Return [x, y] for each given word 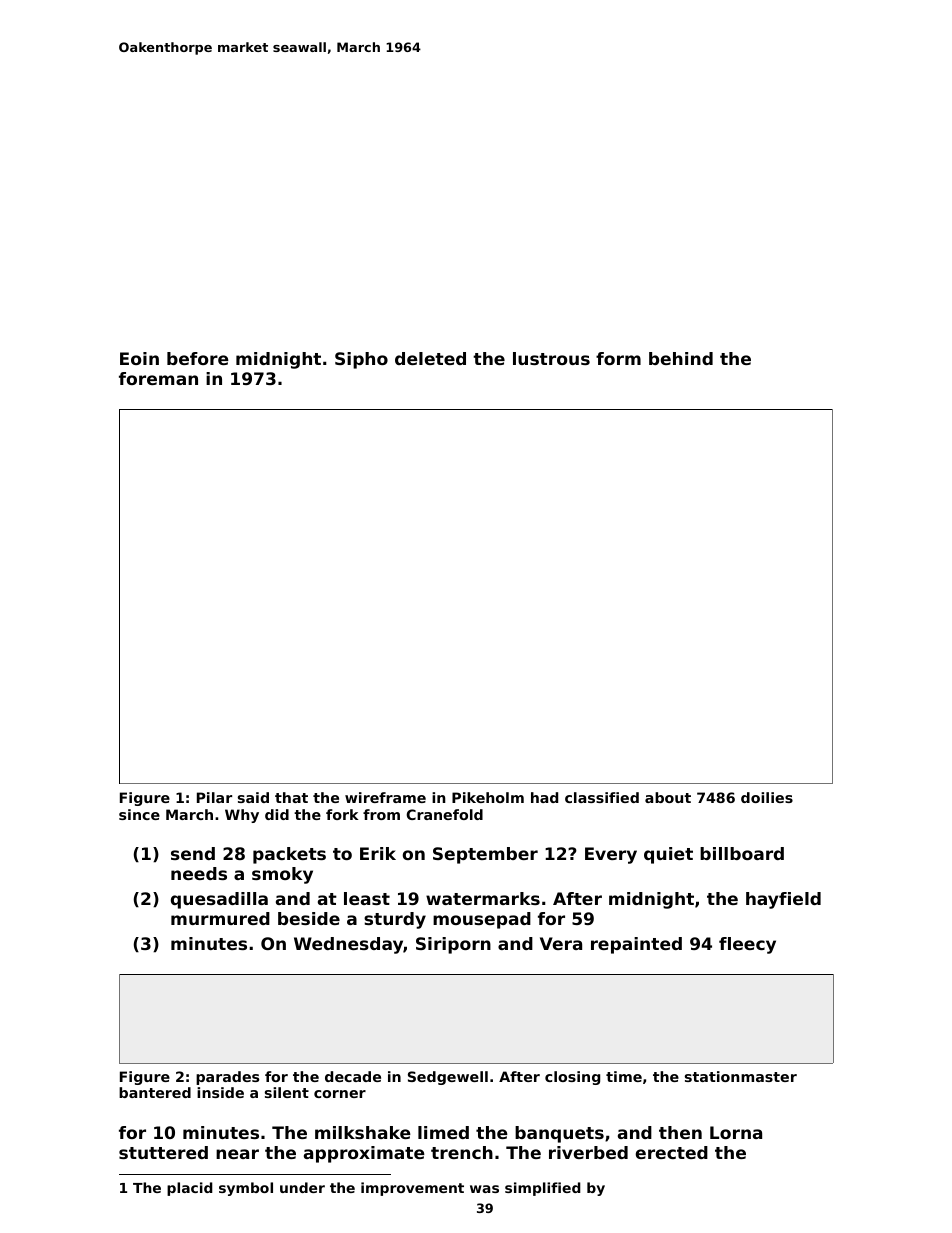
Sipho [361, 360]
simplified [543, 1189]
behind [681, 358]
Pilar [214, 797]
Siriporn [453, 945]
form [618, 358]
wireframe [385, 797]
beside [309, 918]
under [302, 1187]
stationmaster [741, 1076]
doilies [767, 797]
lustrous [551, 358]
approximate [364, 1154]
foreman [158, 378]
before [198, 358]
